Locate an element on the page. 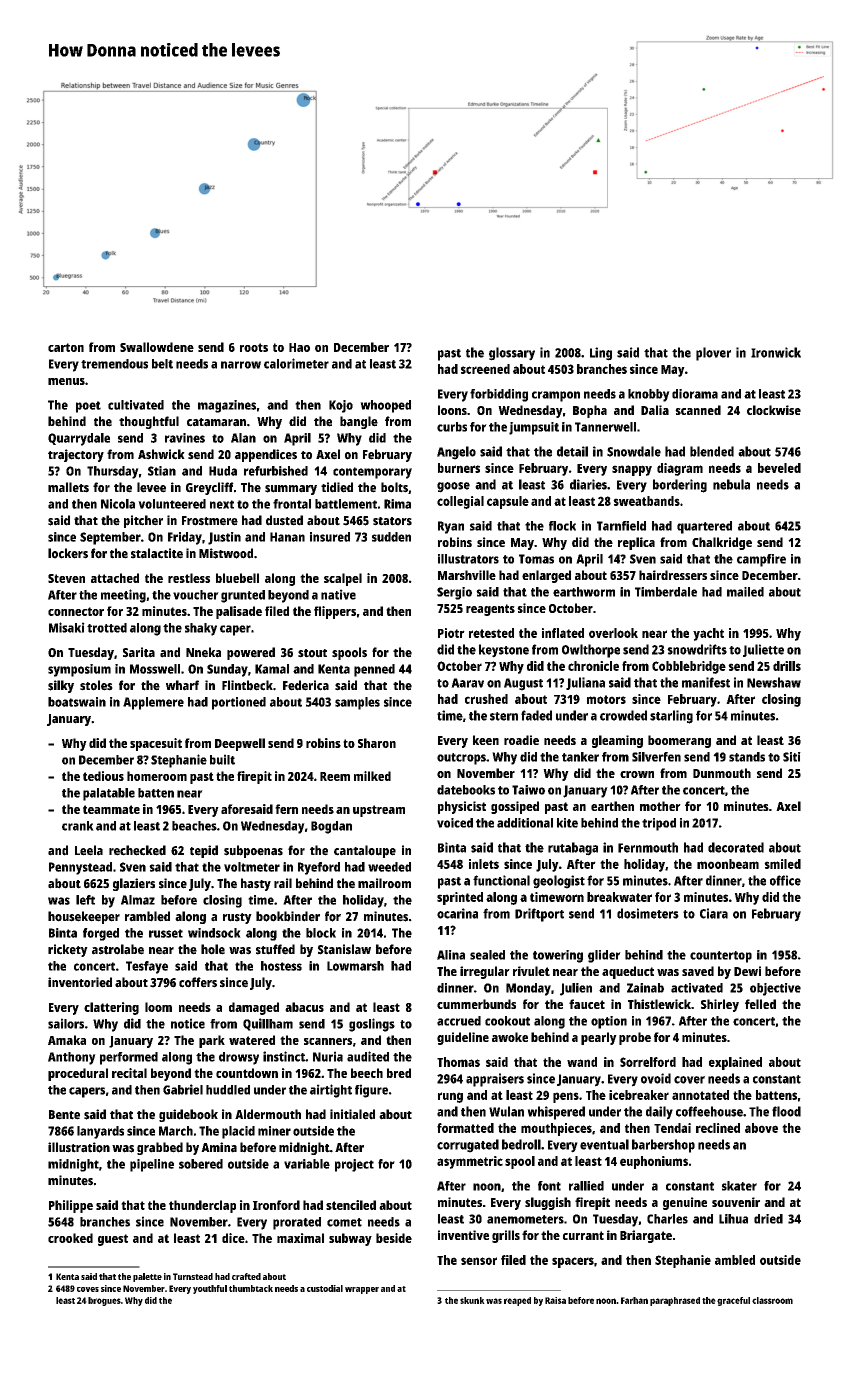  voiced is located at coordinates (455, 823).
